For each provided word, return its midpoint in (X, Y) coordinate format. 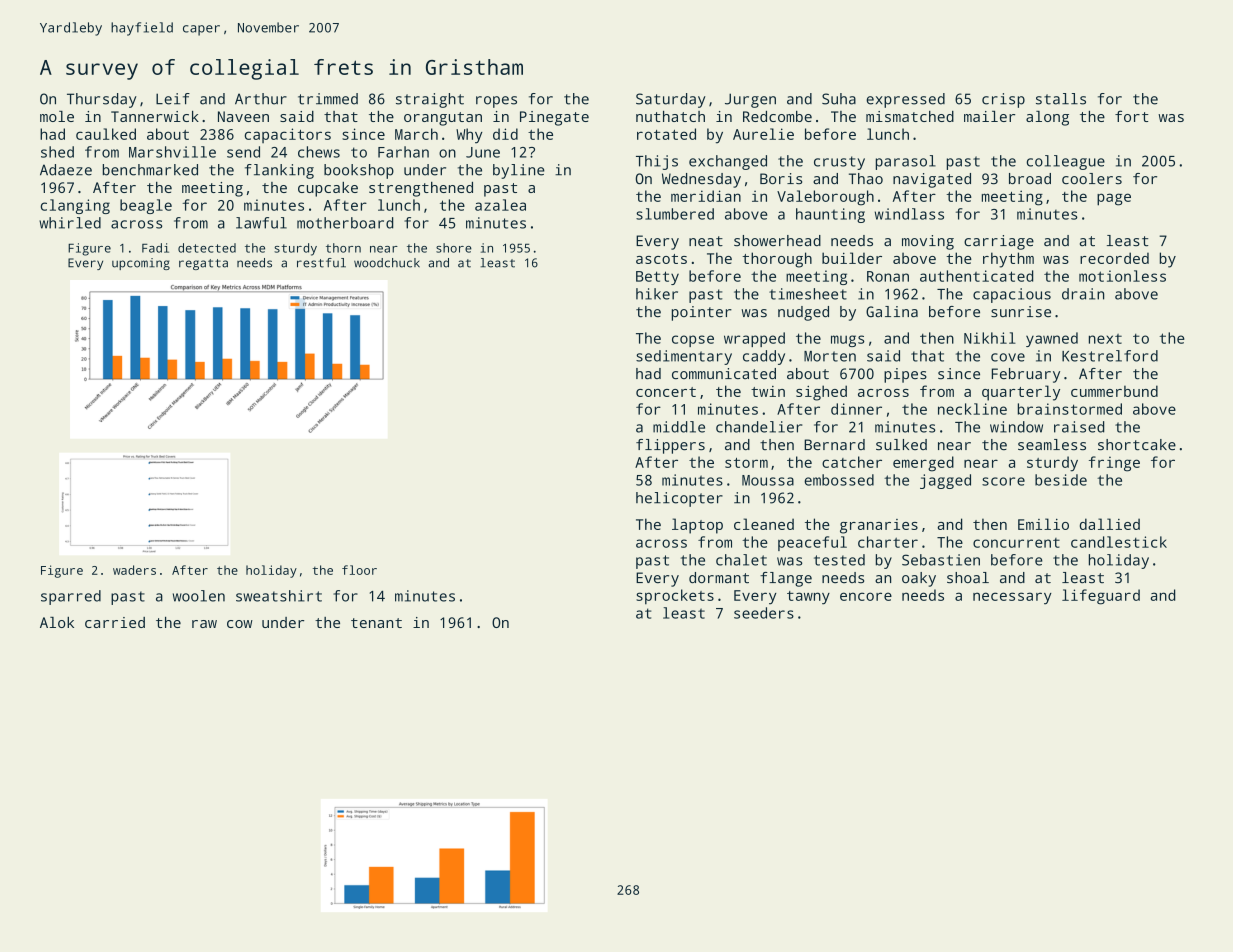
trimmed (328, 99)
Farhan (403, 152)
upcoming (141, 264)
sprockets (675, 597)
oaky (919, 579)
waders (134, 570)
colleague (1066, 162)
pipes (905, 375)
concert (666, 392)
